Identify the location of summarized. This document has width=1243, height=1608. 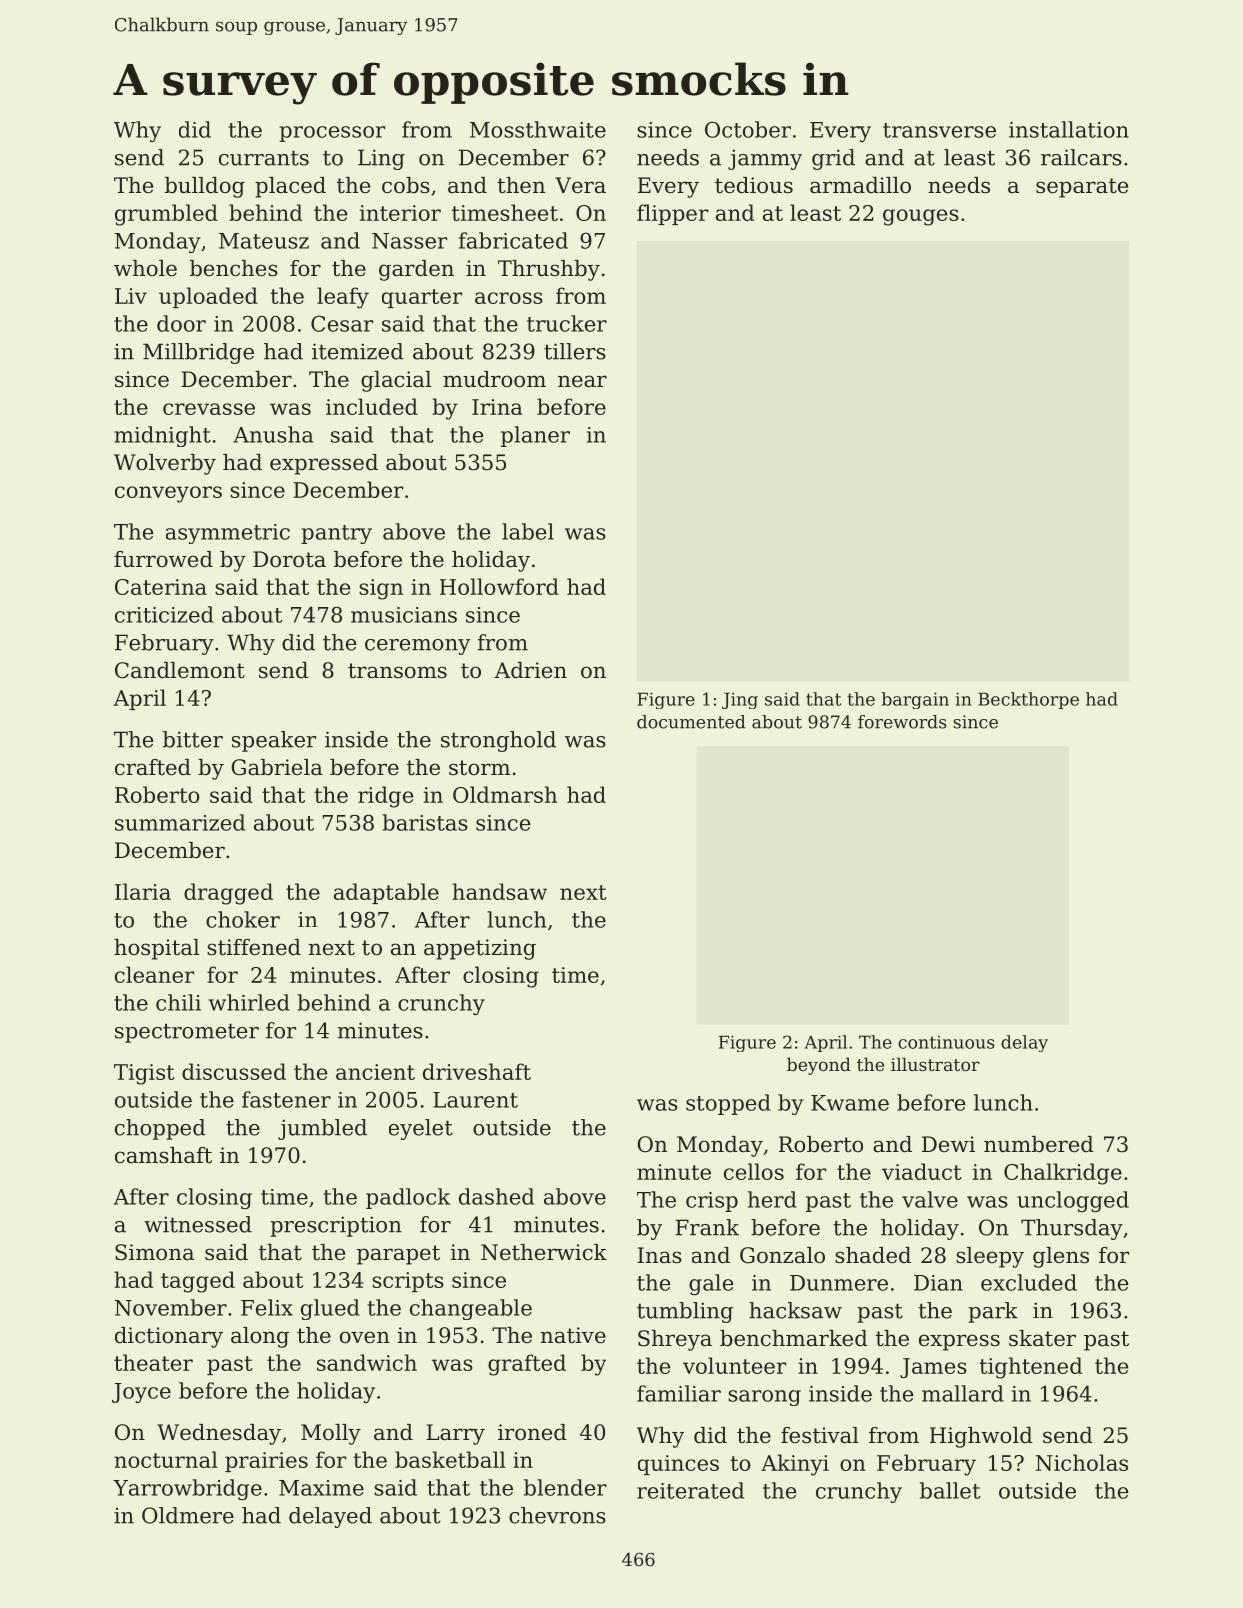
(180, 822).
